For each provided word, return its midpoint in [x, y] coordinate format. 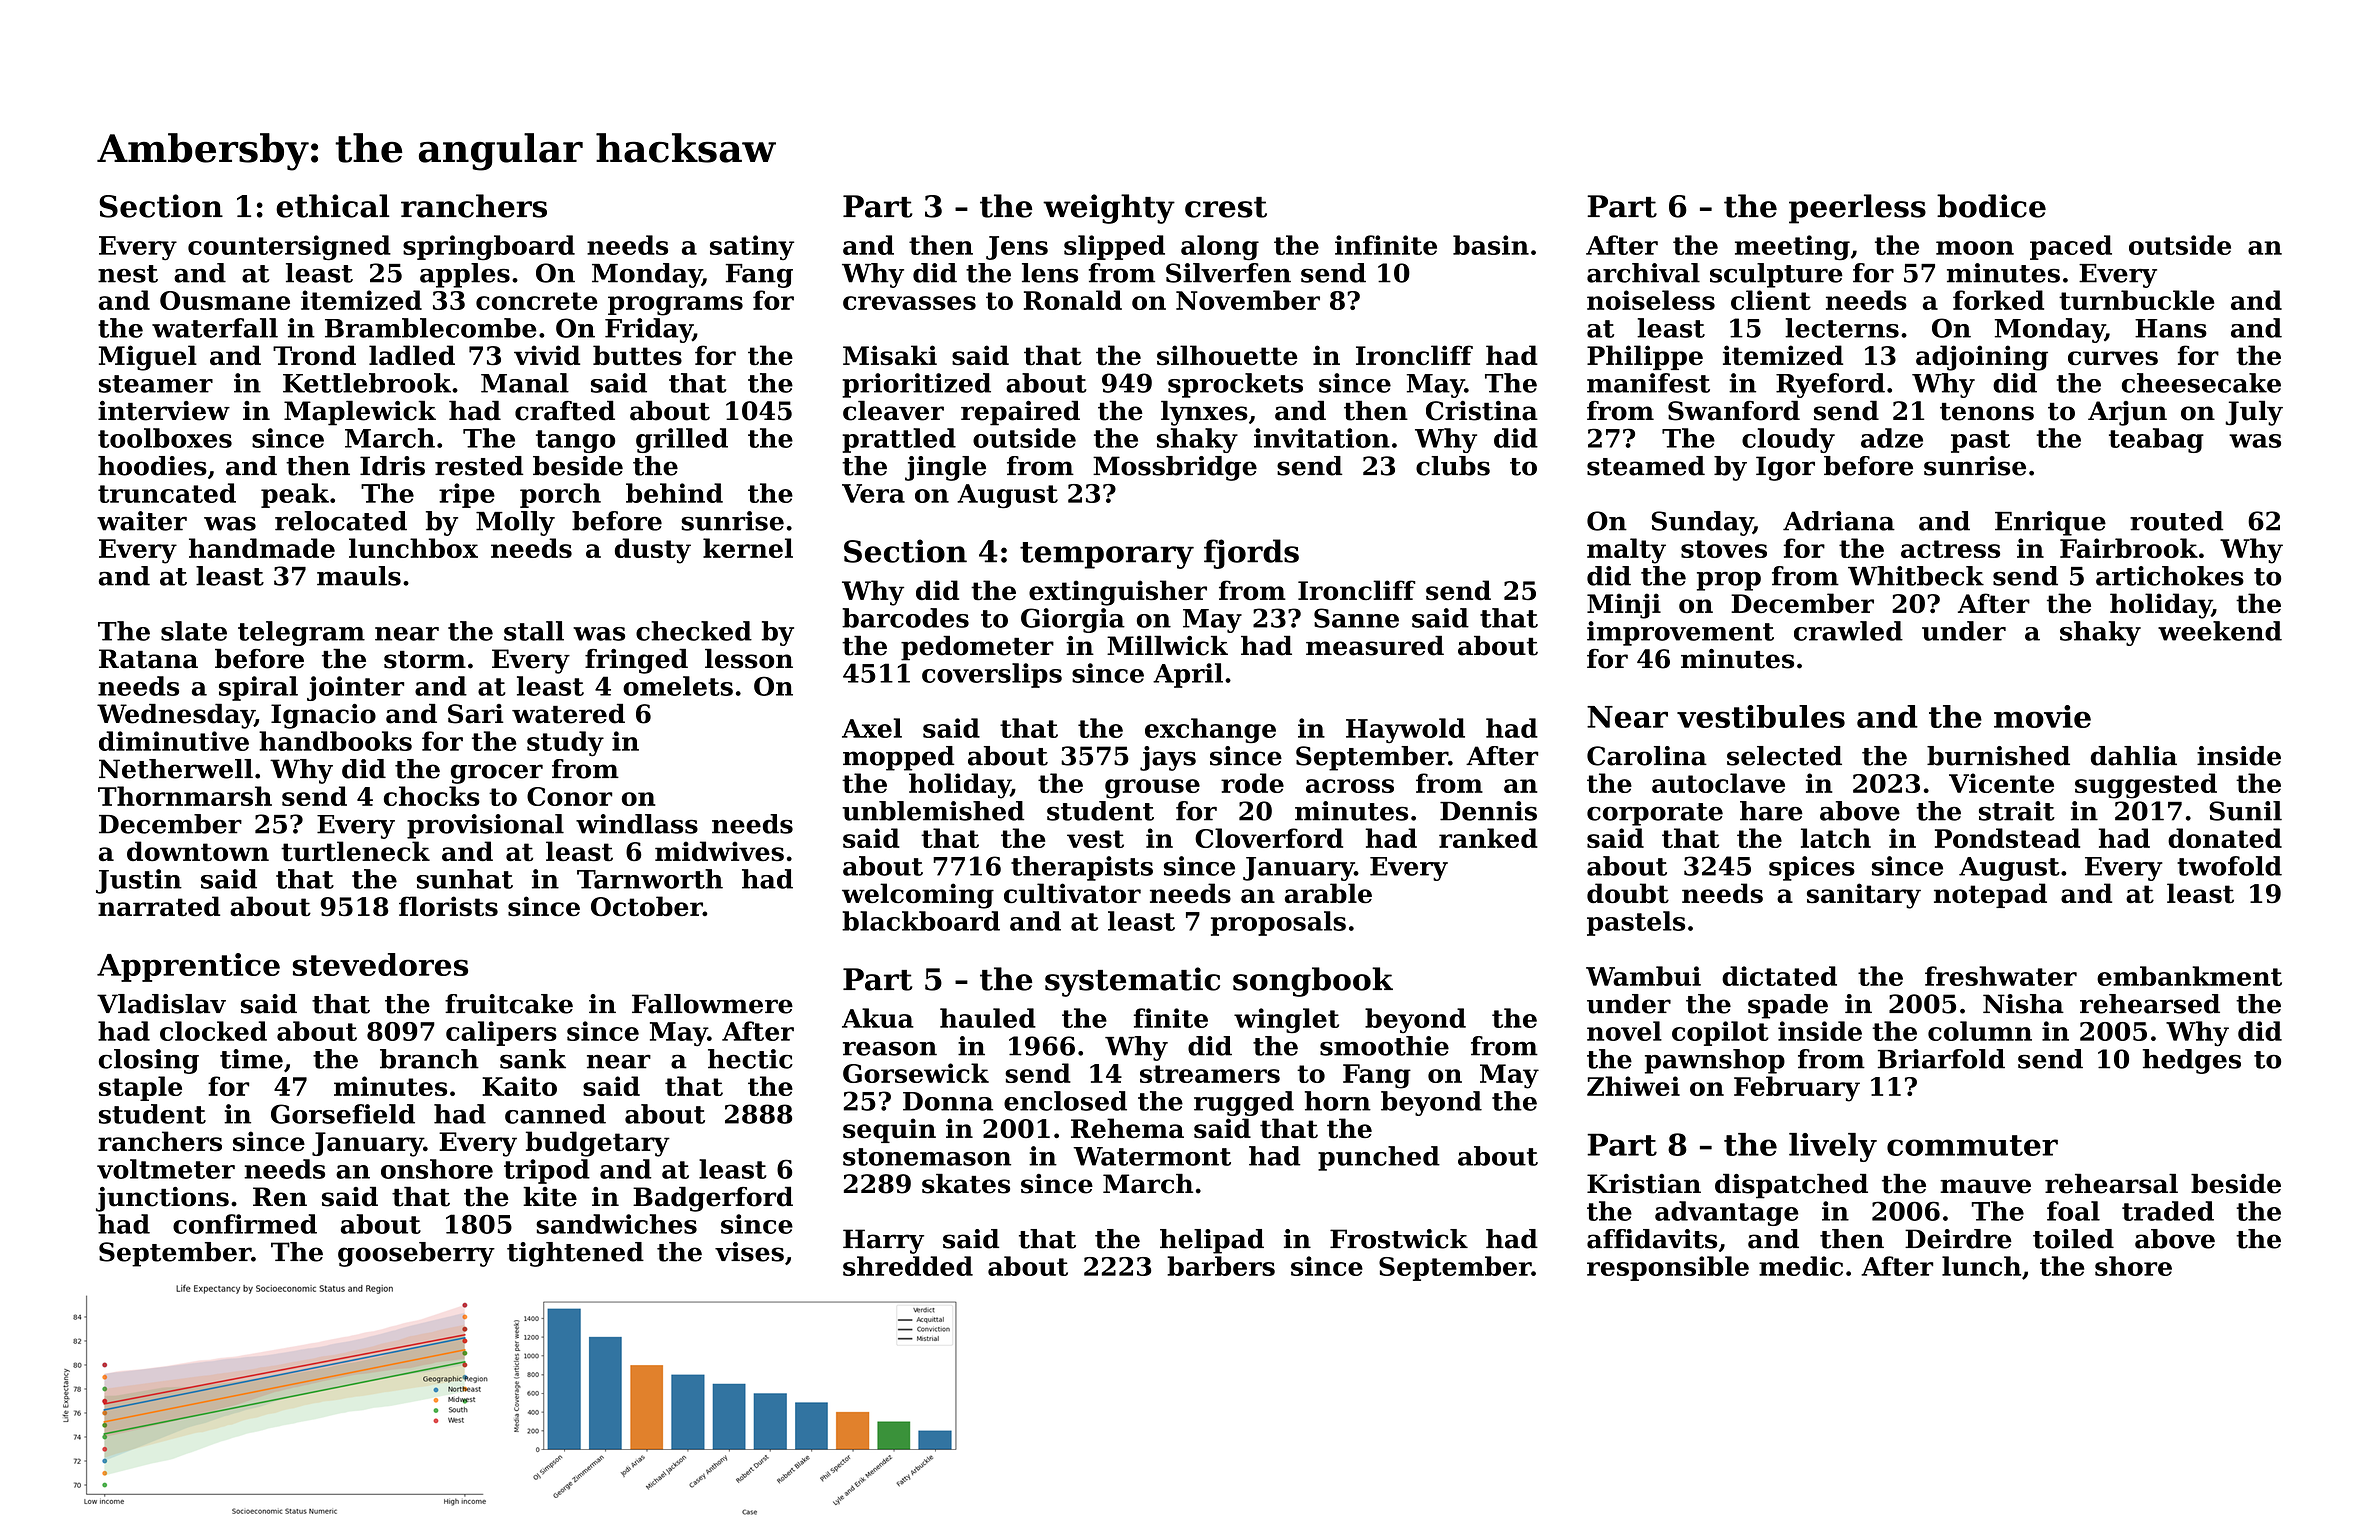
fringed [636, 661]
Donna [948, 1101]
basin [1491, 245]
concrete [536, 301]
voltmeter [166, 1169]
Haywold [1405, 731]
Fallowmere [712, 1004]
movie [2042, 716]
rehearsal [2111, 1183]
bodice [1991, 206]
